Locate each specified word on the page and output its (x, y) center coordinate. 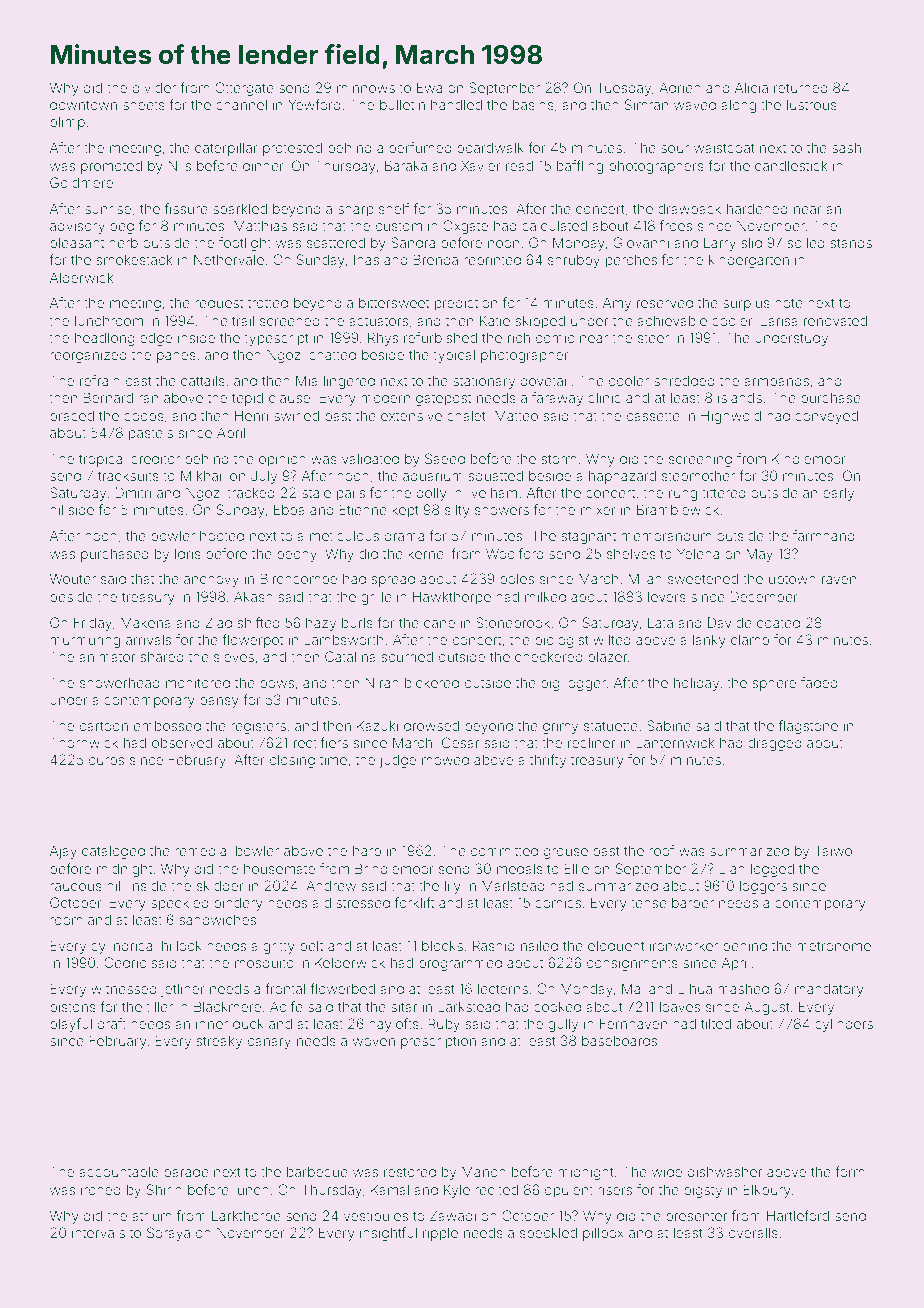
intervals (98, 1232)
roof (661, 850)
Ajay (63, 852)
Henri (251, 415)
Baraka (406, 165)
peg (122, 228)
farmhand (824, 535)
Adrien (680, 87)
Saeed (445, 458)
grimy (560, 727)
